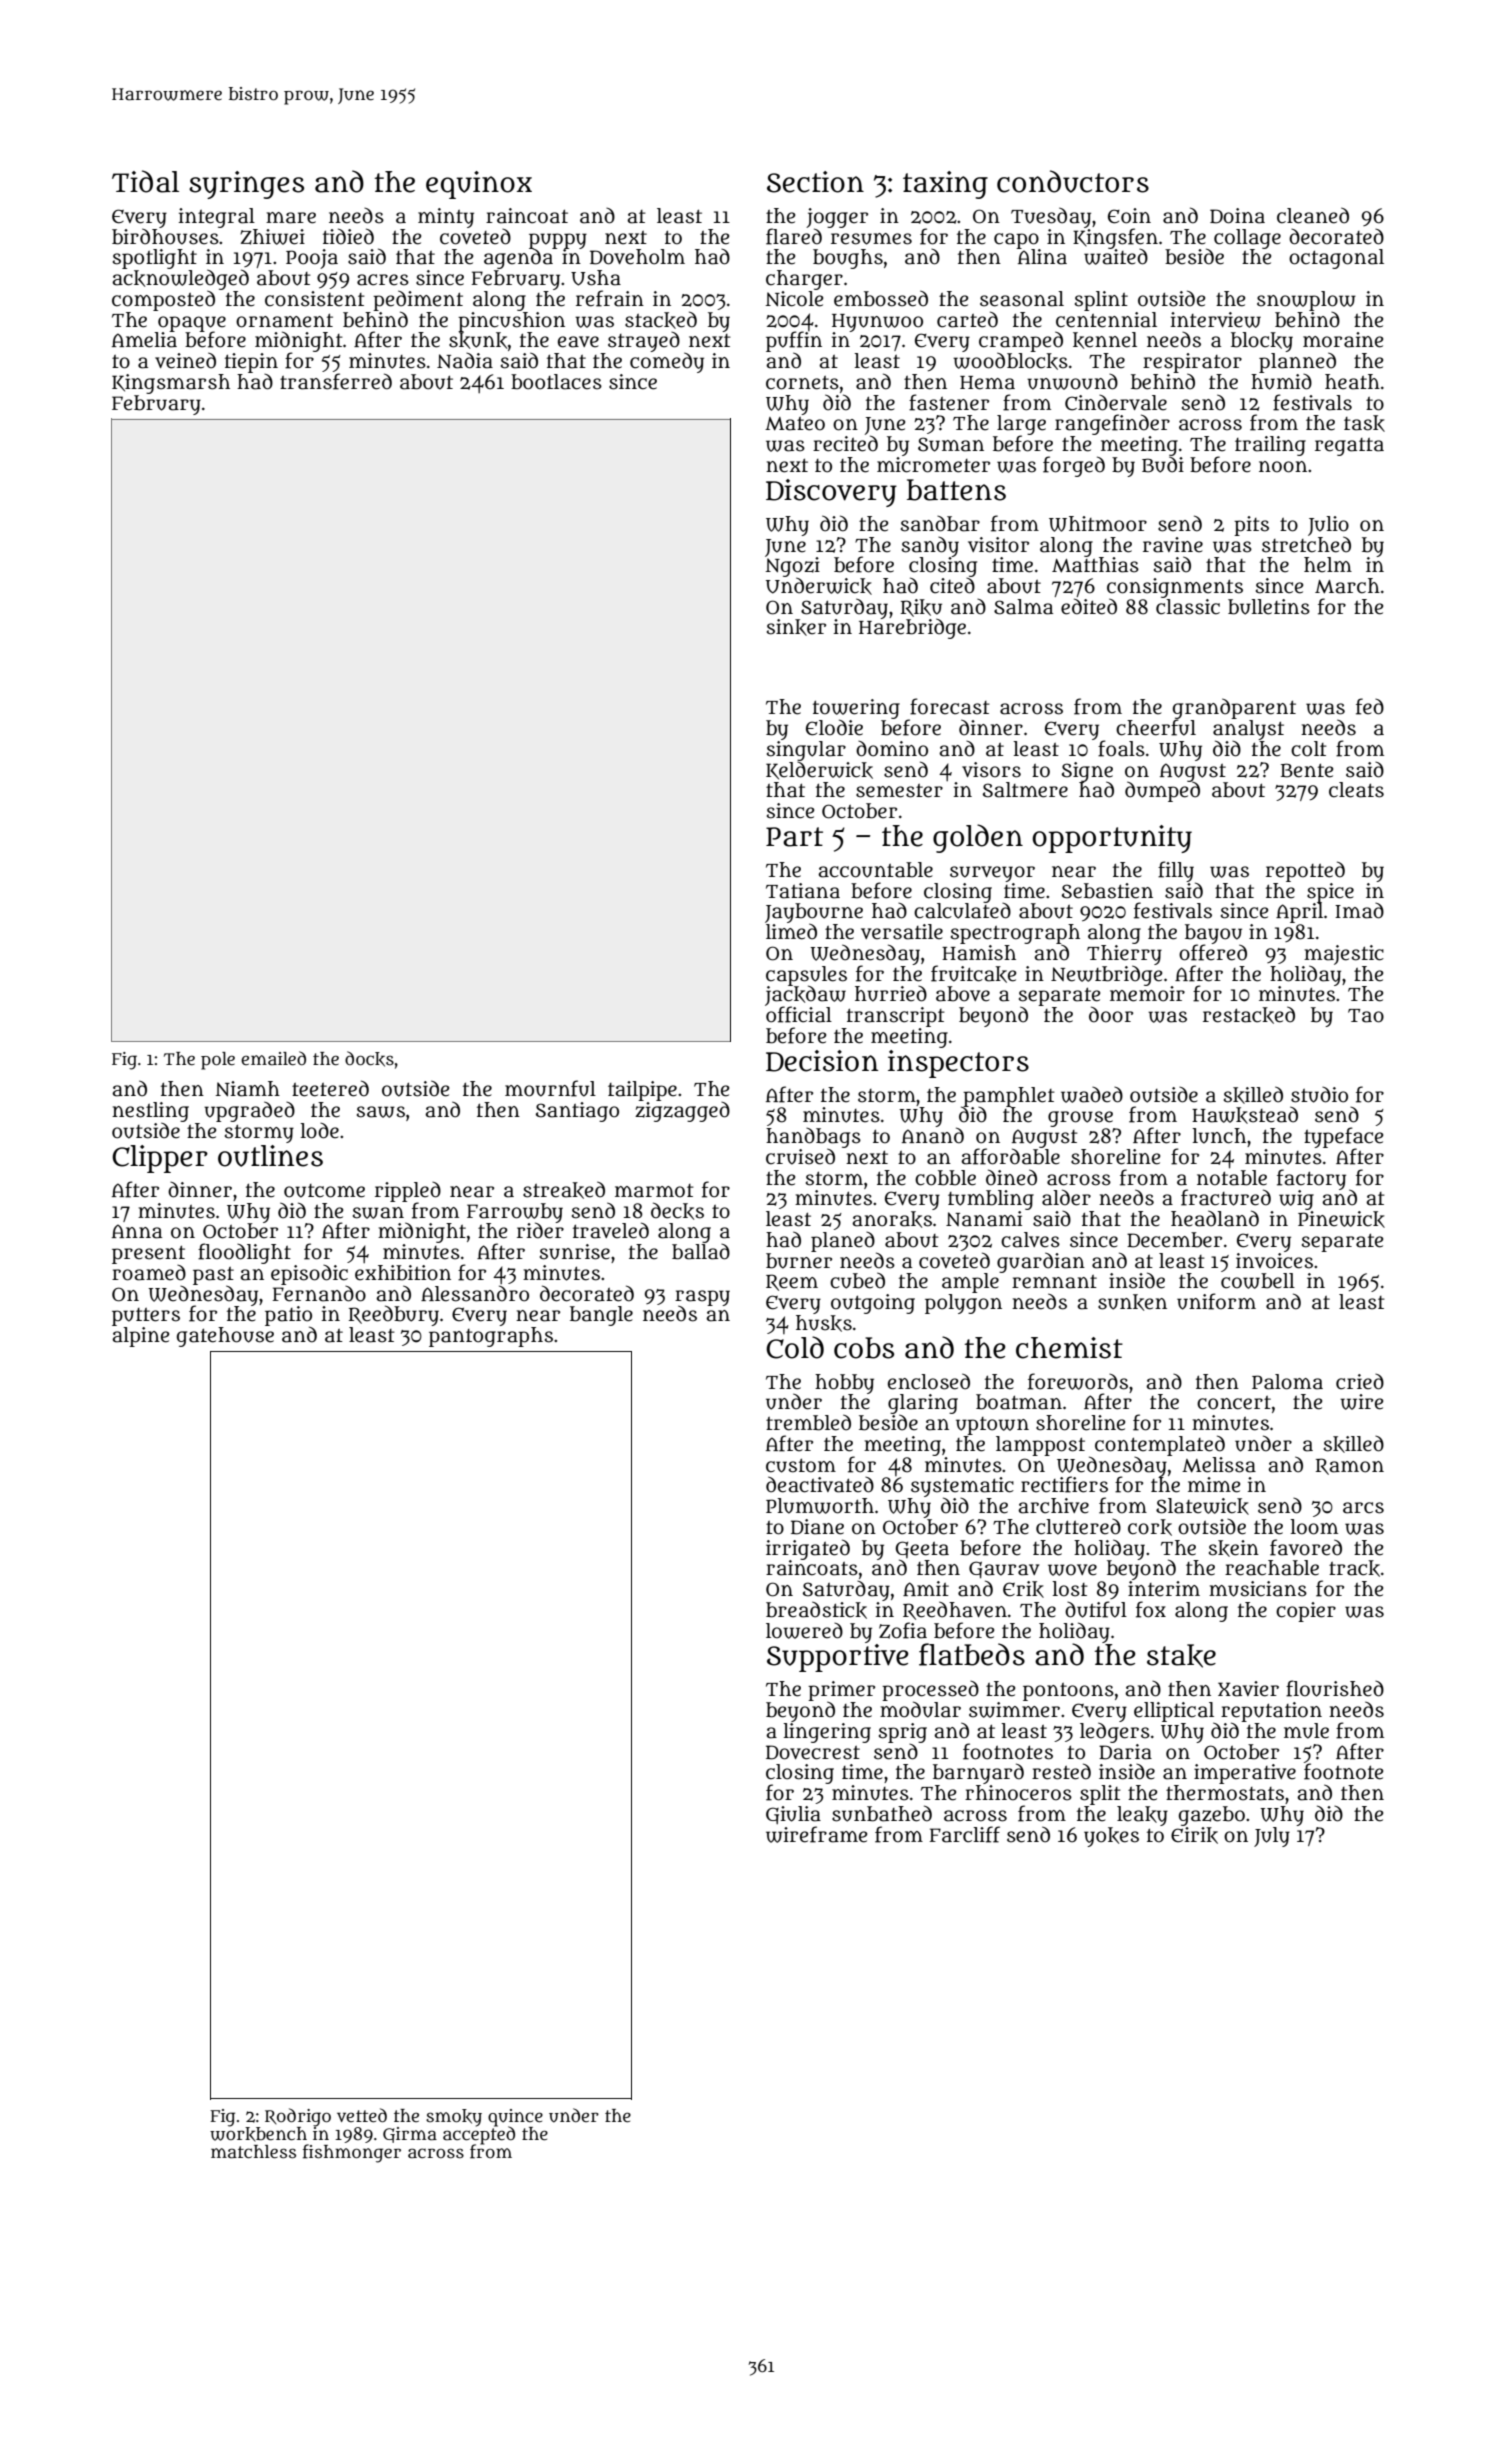 The width and height of the document is (1496, 2464). I want to click on hobby, so click(844, 1384).
